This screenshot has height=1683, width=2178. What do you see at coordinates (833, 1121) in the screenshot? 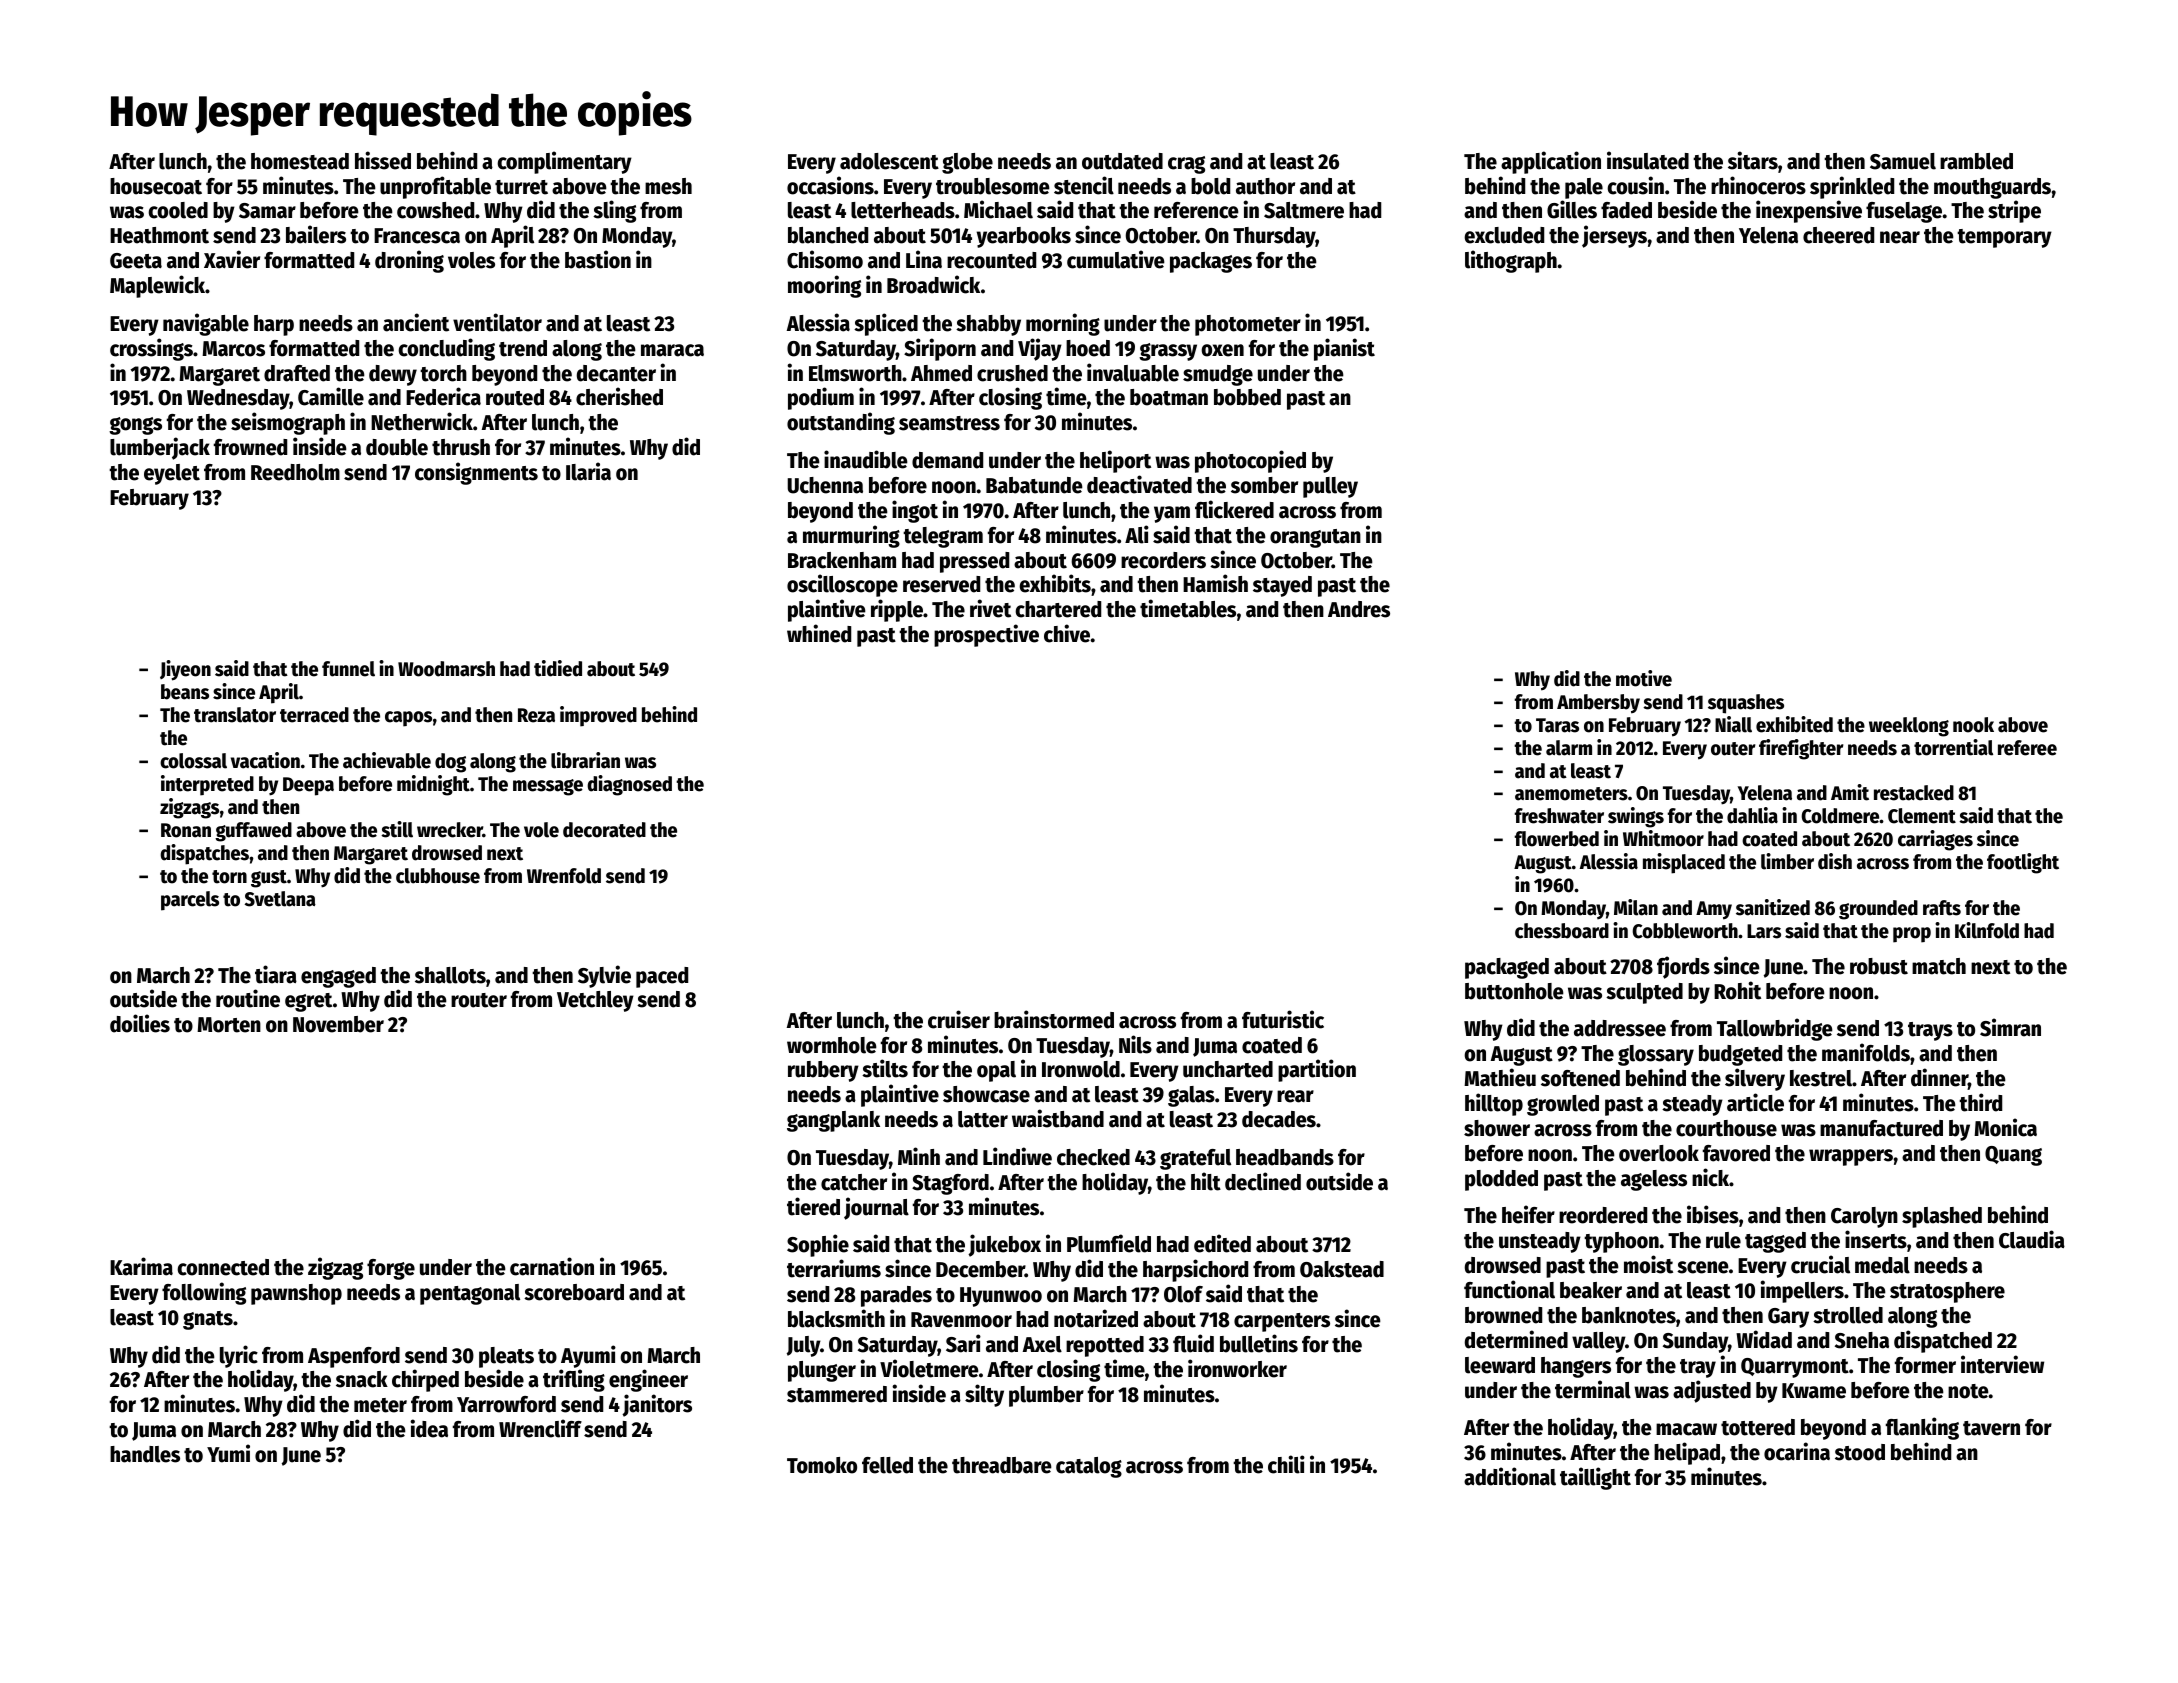
I see `gangplank` at bounding box center [833, 1121].
